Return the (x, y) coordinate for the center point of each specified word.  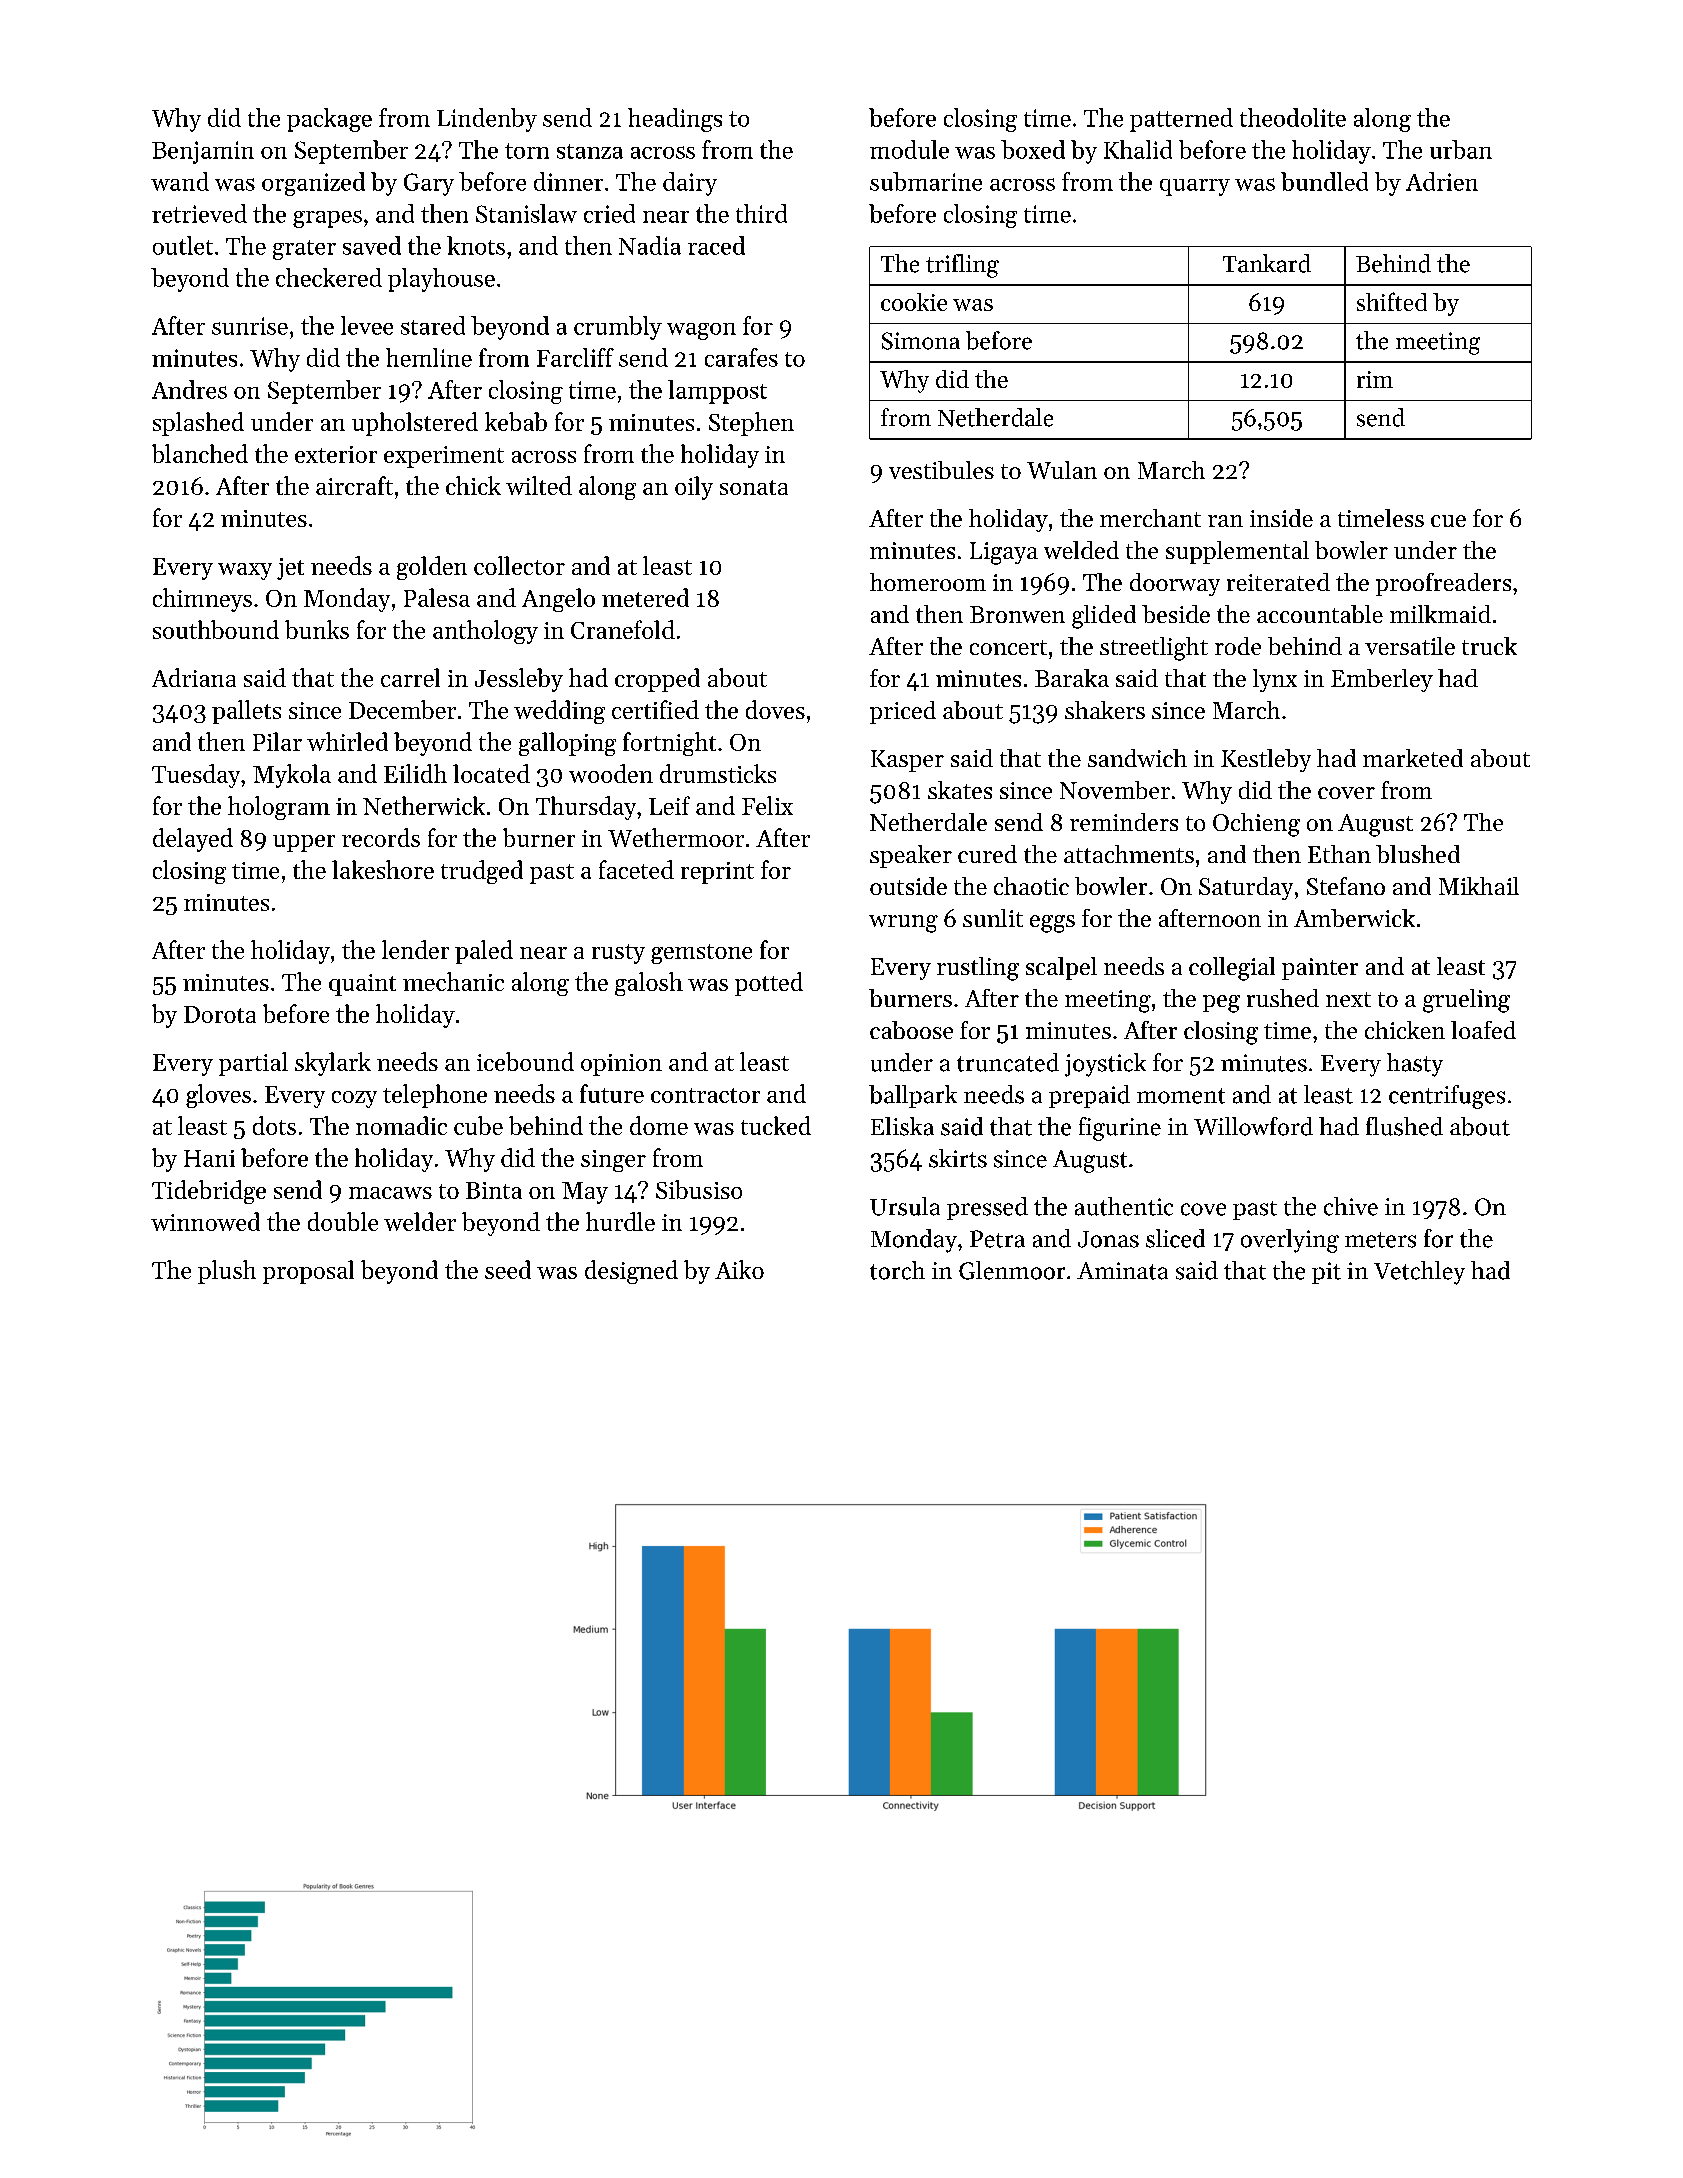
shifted (1392, 301)
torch (897, 1270)
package (329, 120)
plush (227, 1272)
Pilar (277, 741)
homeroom (928, 582)
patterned (1181, 120)
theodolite (1293, 117)
